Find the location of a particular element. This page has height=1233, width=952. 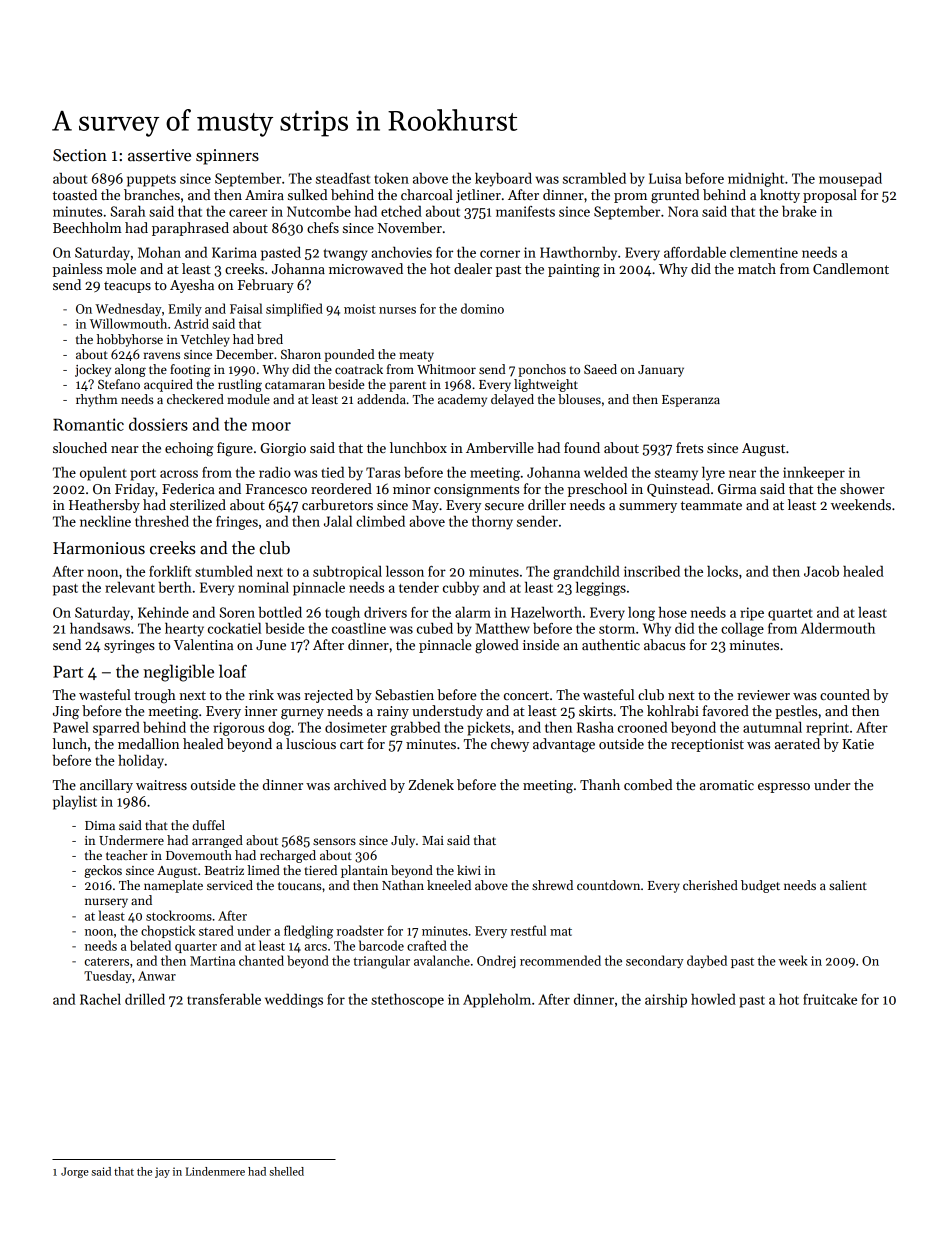

subtropical is located at coordinates (347, 573).
